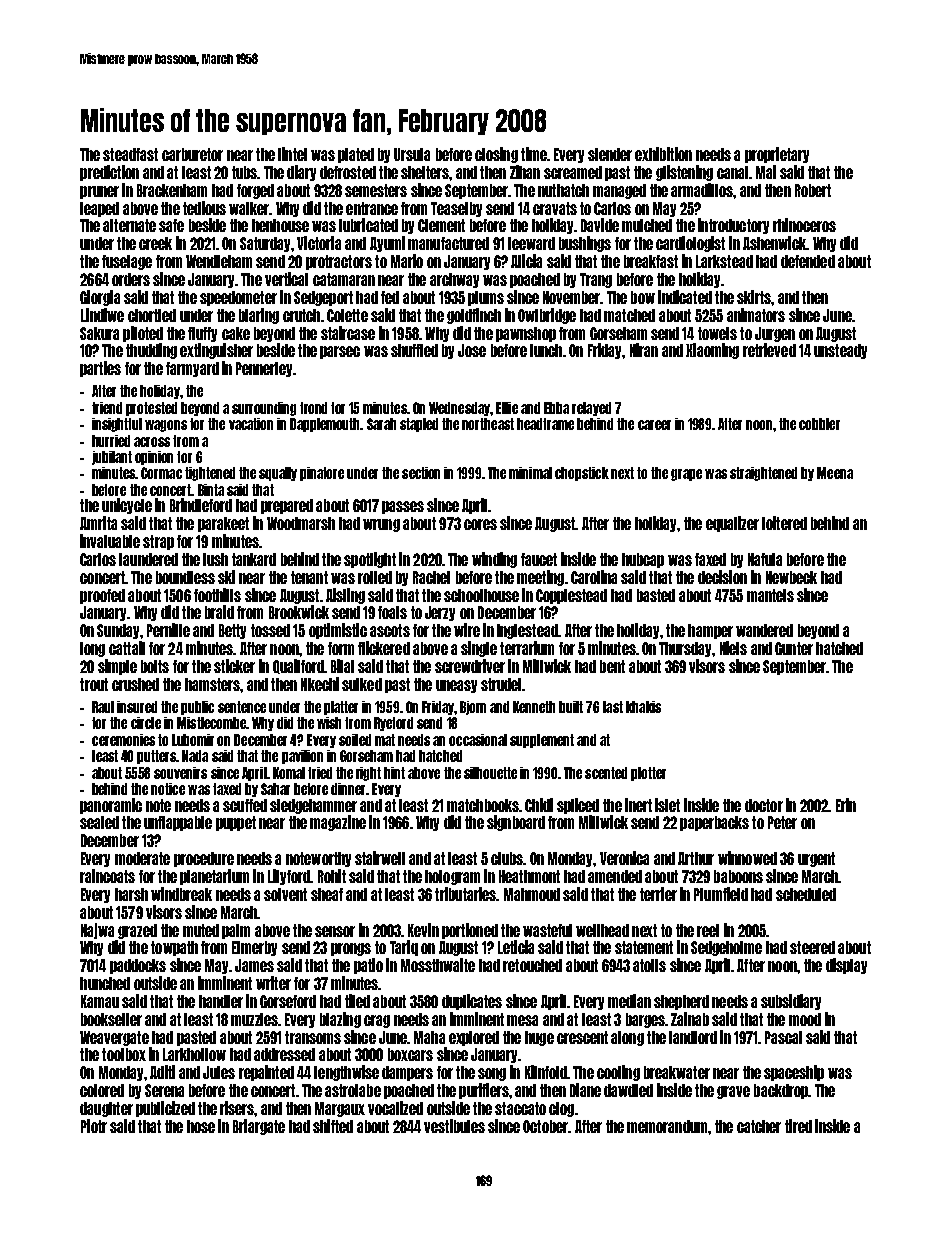 The image size is (952, 1233). What do you see at coordinates (94, 1126) in the screenshot?
I see `Piotr` at bounding box center [94, 1126].
